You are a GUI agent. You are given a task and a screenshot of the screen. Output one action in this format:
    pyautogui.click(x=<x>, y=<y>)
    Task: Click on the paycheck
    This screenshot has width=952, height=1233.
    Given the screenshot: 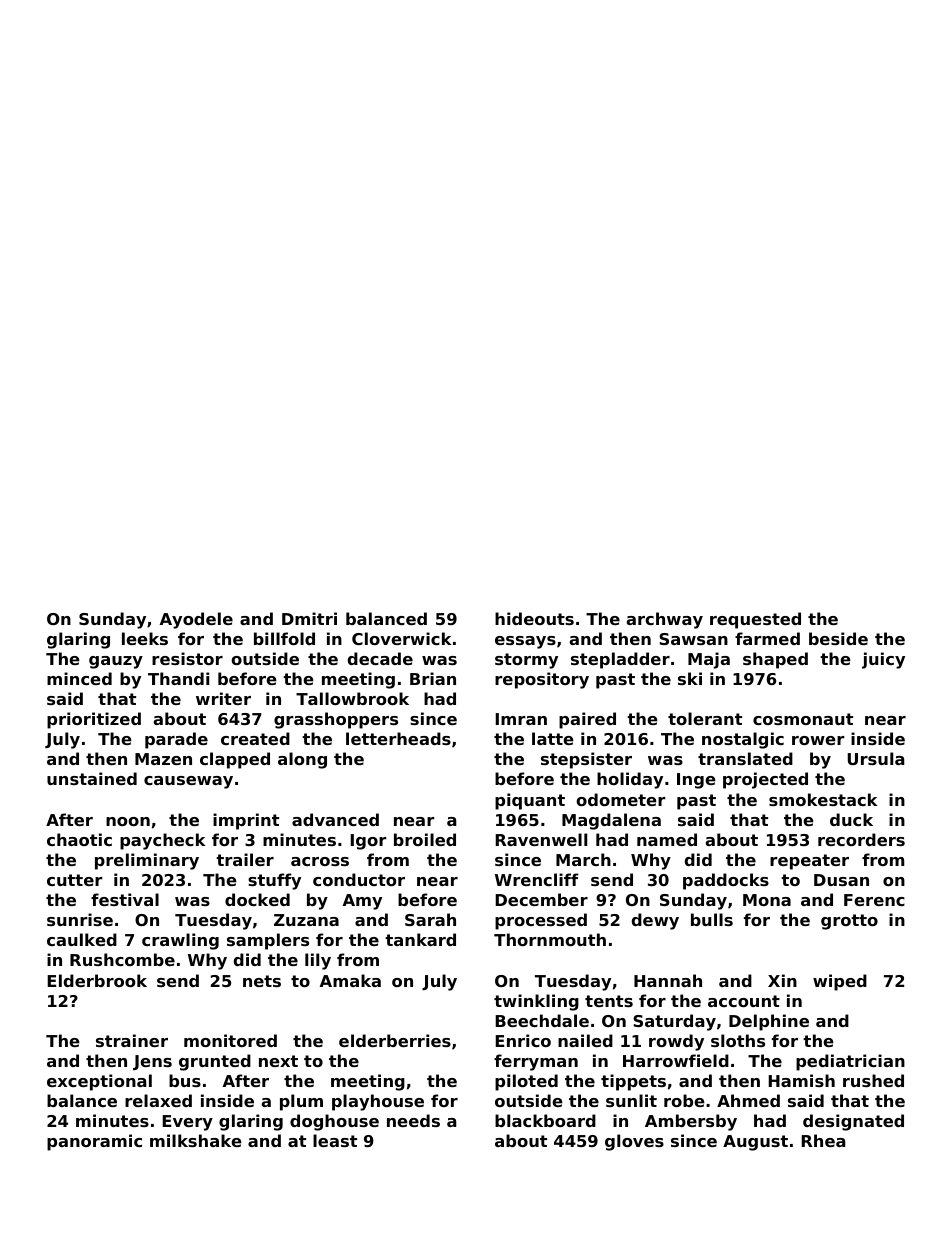 What is the action you would take?
    pyautogui.click(x=162, y=841)
